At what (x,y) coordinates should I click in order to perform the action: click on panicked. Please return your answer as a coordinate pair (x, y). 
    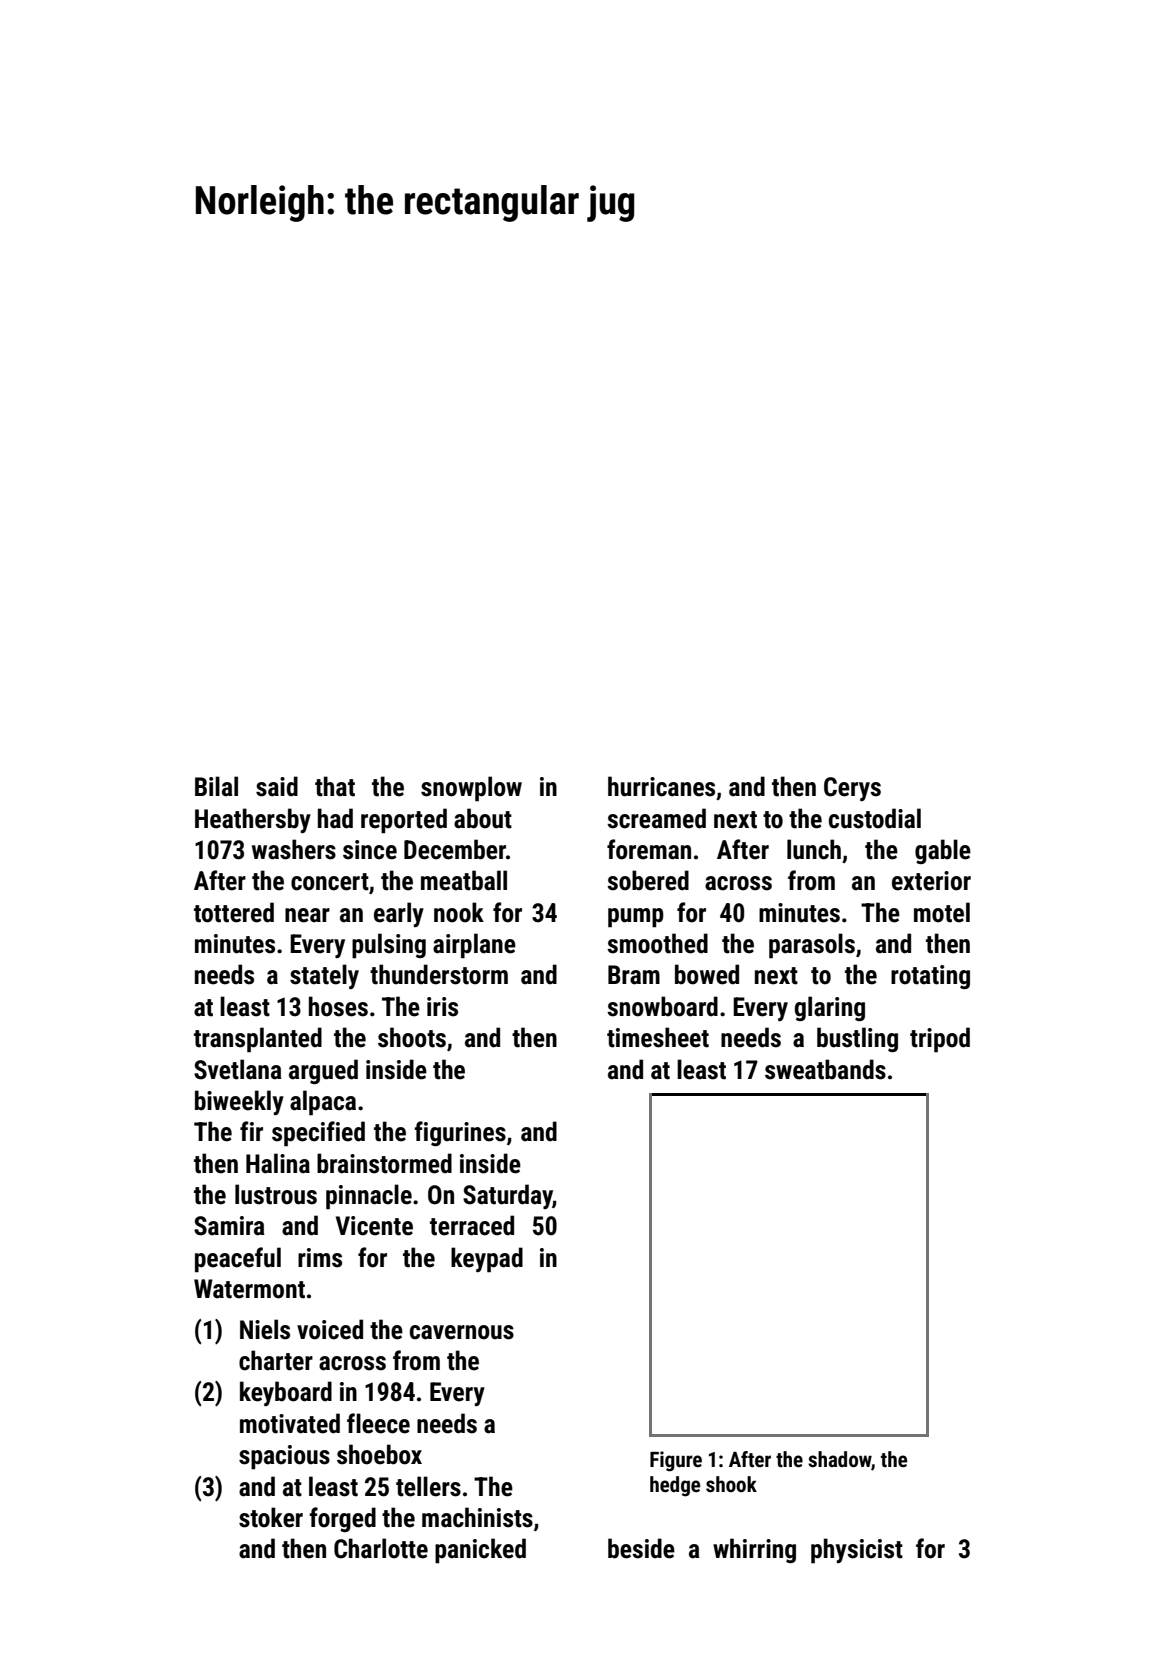
    Looking at the image, I should click on (480, 1551).
